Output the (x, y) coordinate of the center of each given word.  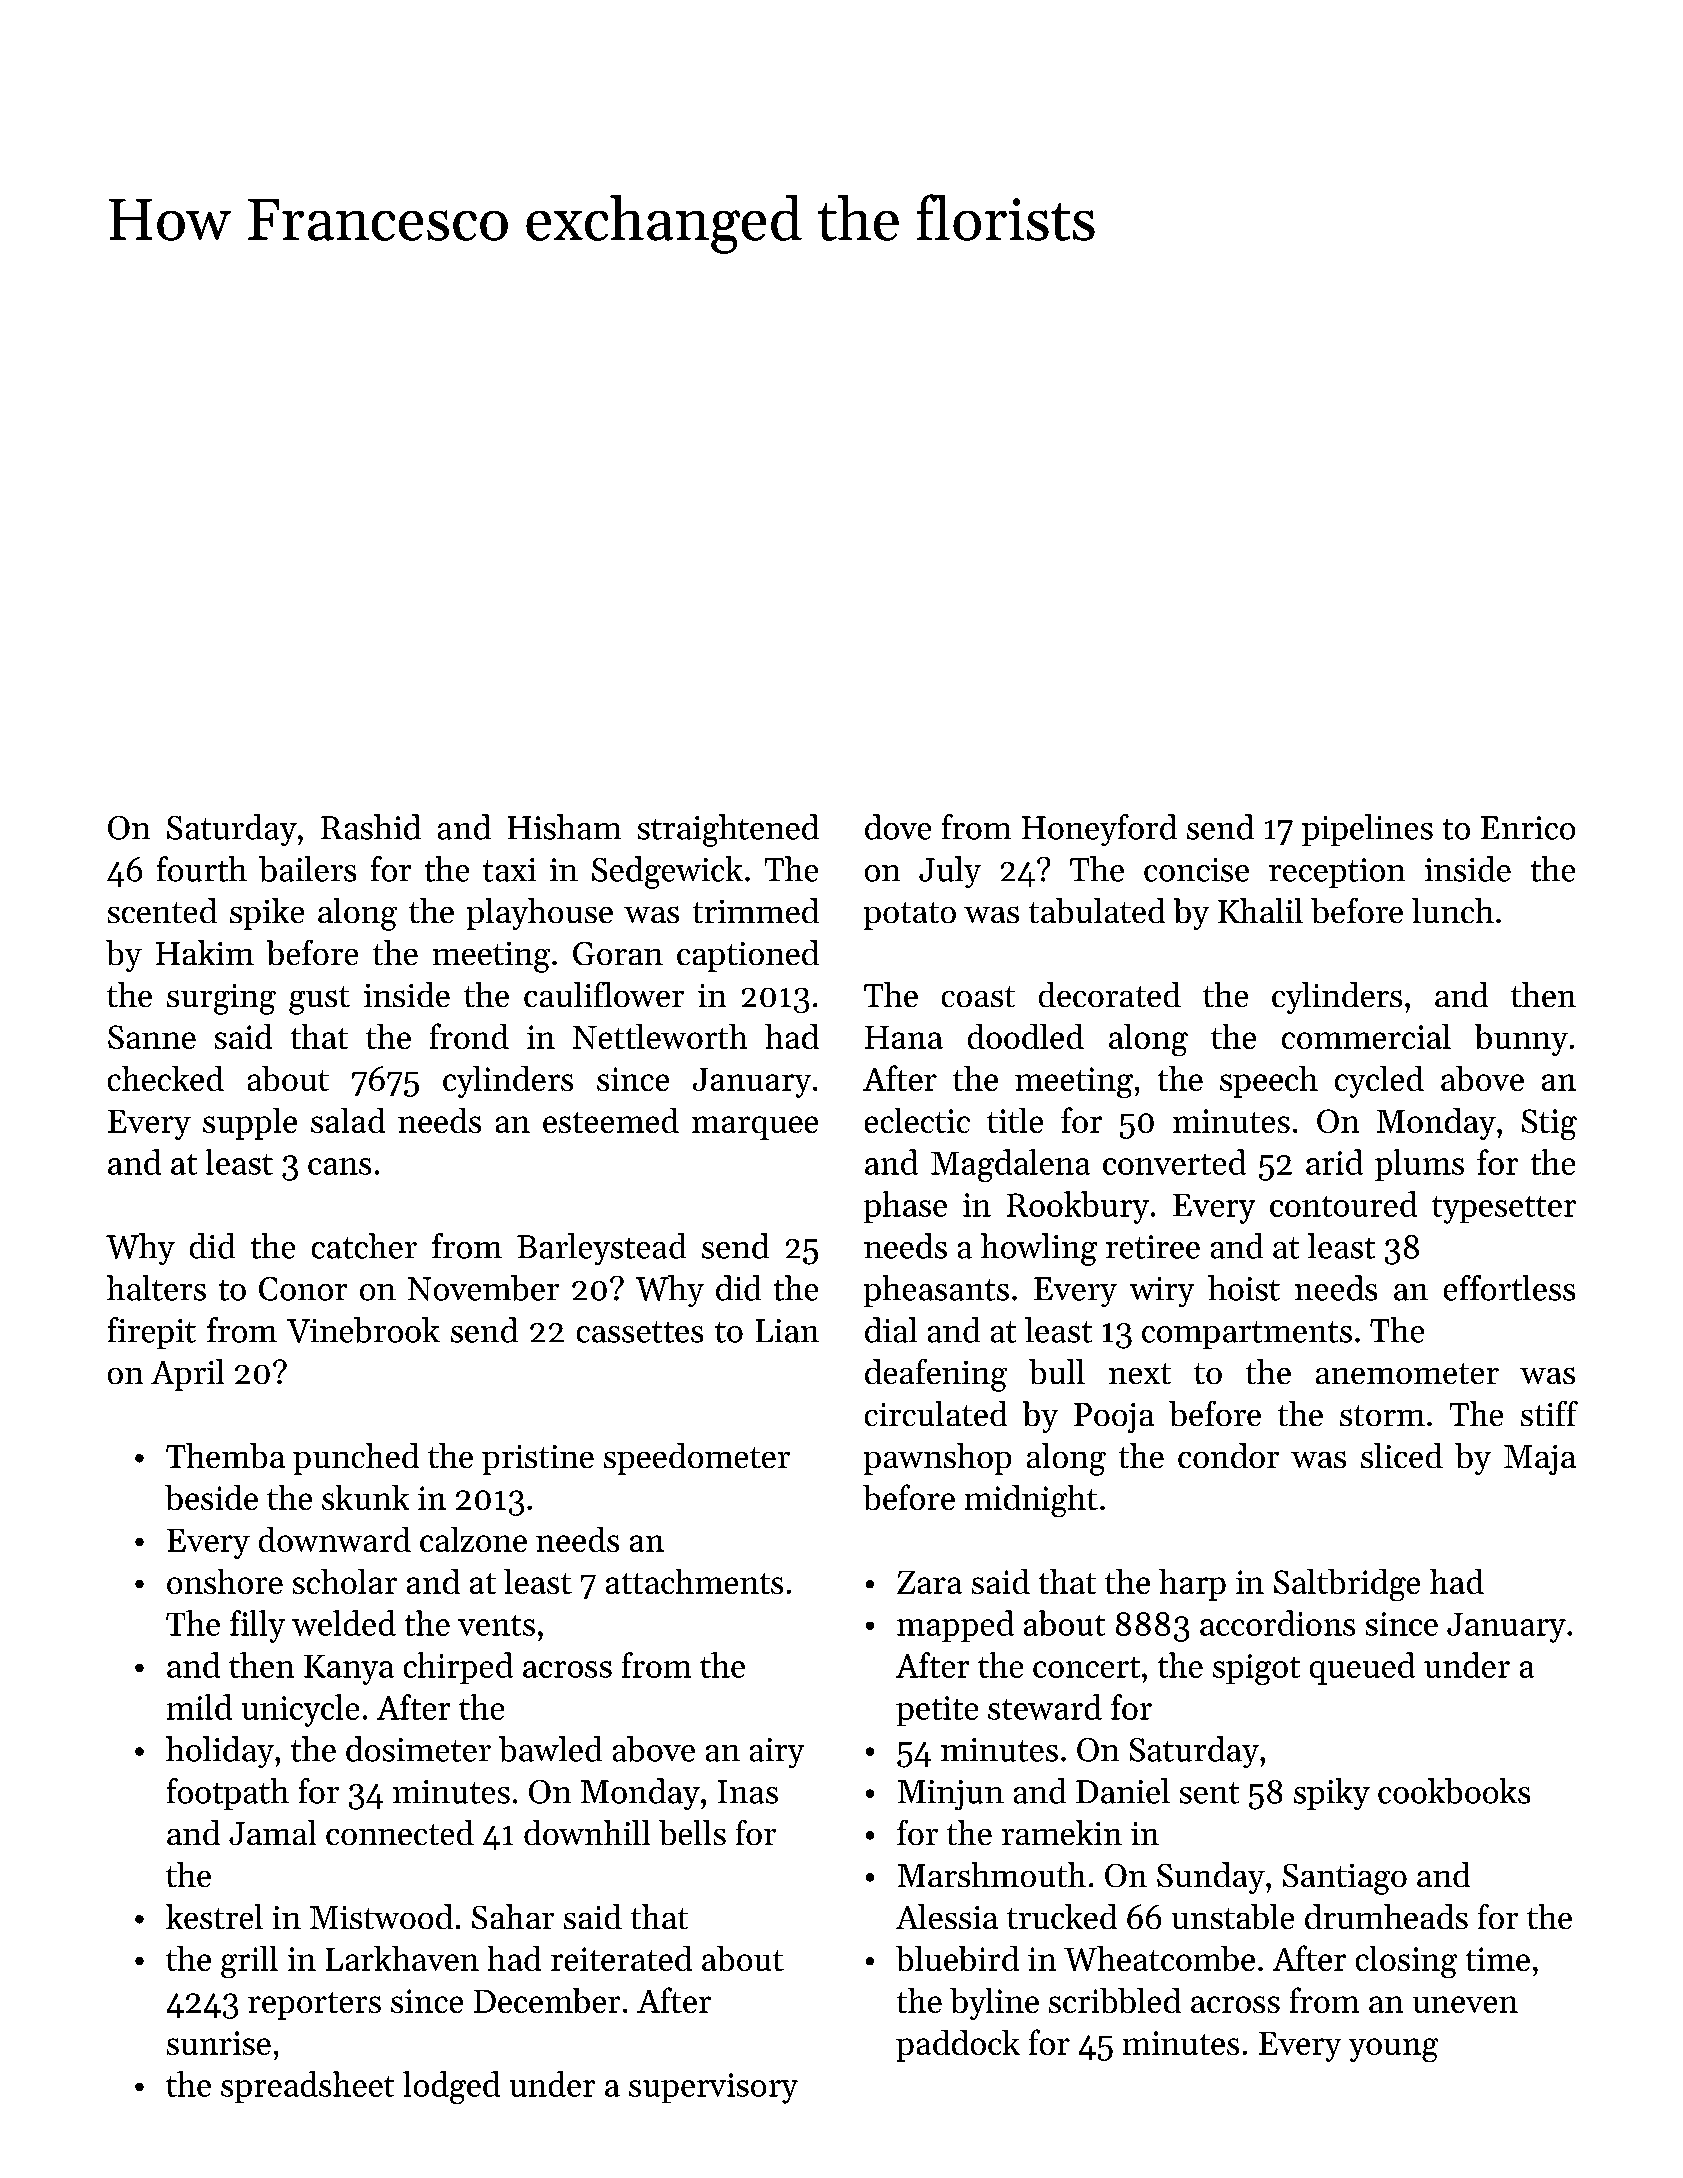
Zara (929, 1582)
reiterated (621, 1958)
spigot (1256, 1669)
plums (1419, 1165)
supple (250, 1124)
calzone (473, 1539)
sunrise (219, 2043)
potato (910, 916)
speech (1269, 1082)
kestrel (214, 1916)
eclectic (917, 1120)
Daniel (1123, 1791)
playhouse (540, 914)
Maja (1540, 1460)
